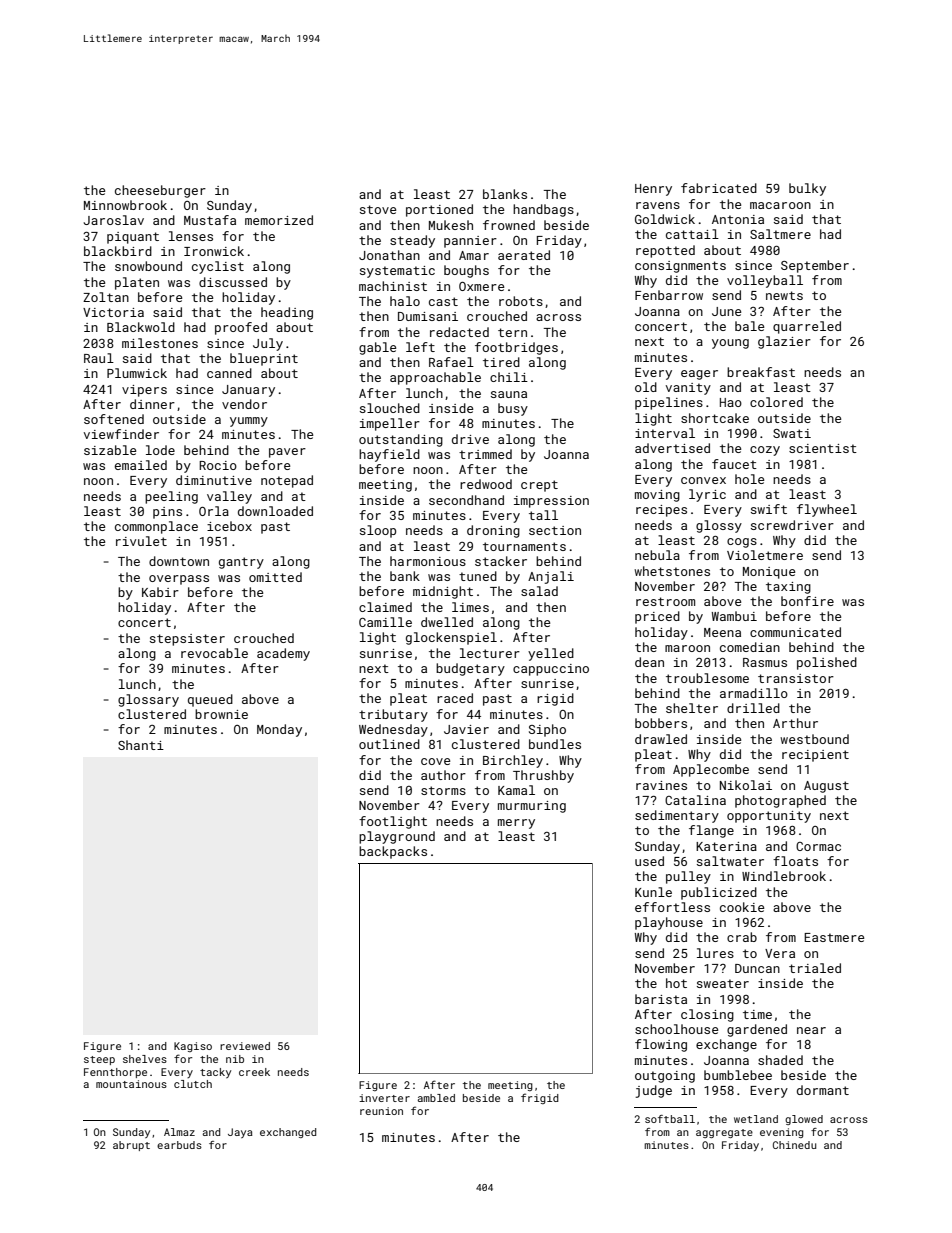 Image resolution: width=952 pixels, height=1233 pixels. I want to click on cyclist, so click(218, 267).
